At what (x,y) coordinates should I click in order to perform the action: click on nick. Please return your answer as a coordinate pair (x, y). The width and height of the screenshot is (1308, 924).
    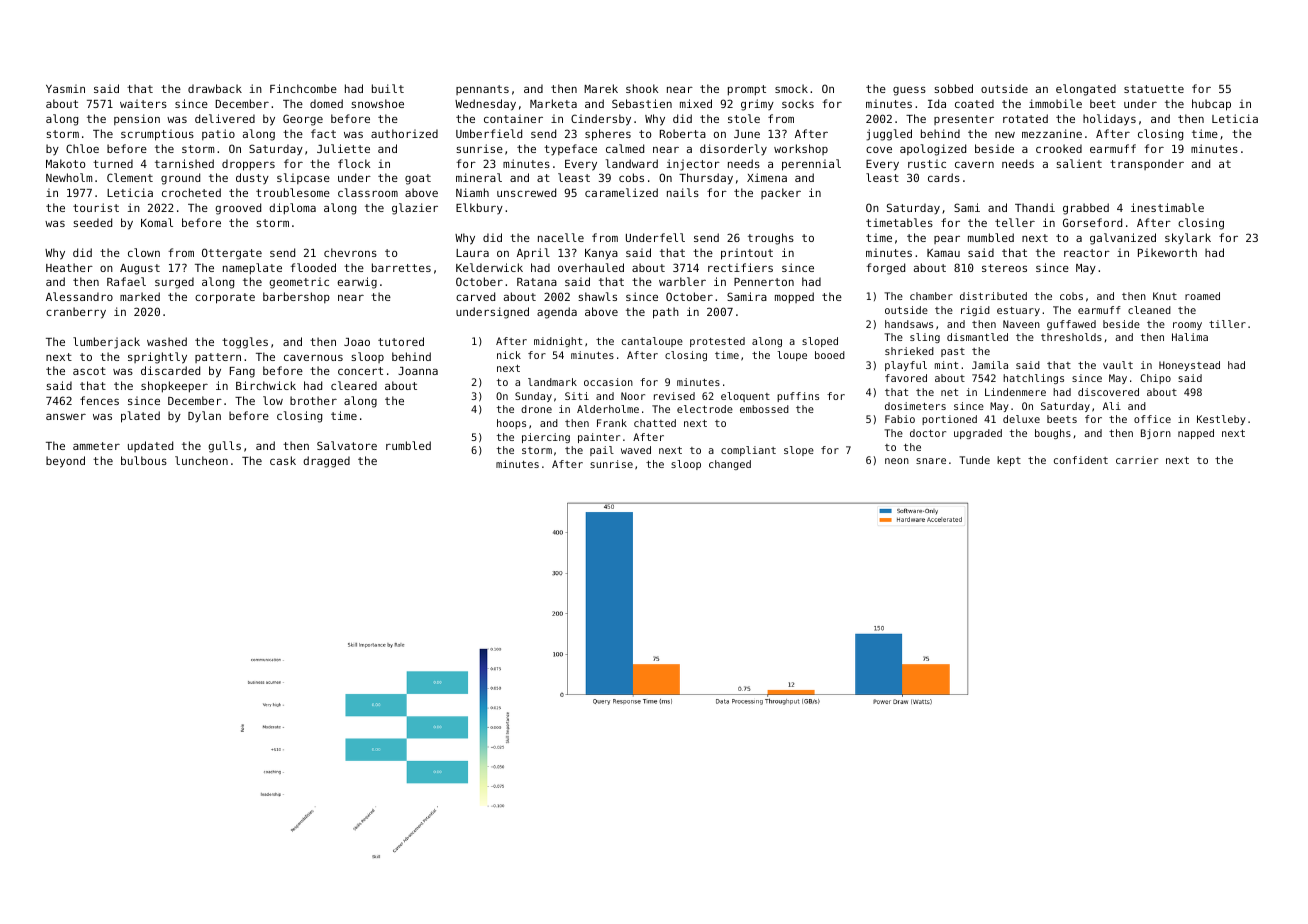
    Looking at the image, I should click on (509, 355).
